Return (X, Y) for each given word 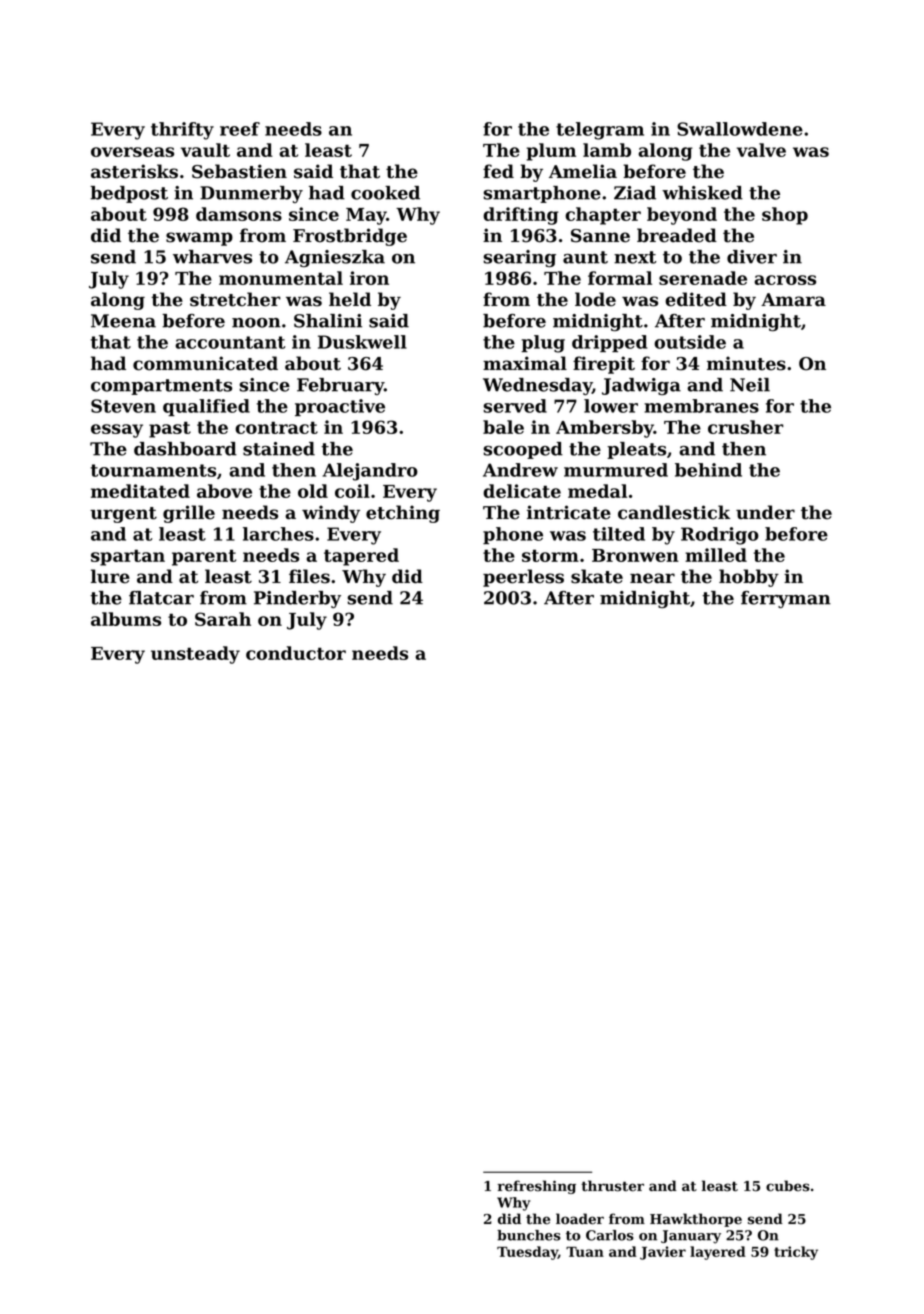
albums (126, 619)
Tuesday (527, 1253)
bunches (529, 1235)
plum (551, 152)
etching (403, 514)
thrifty (182, 131)
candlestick (674, 512)
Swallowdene (740, 129)
